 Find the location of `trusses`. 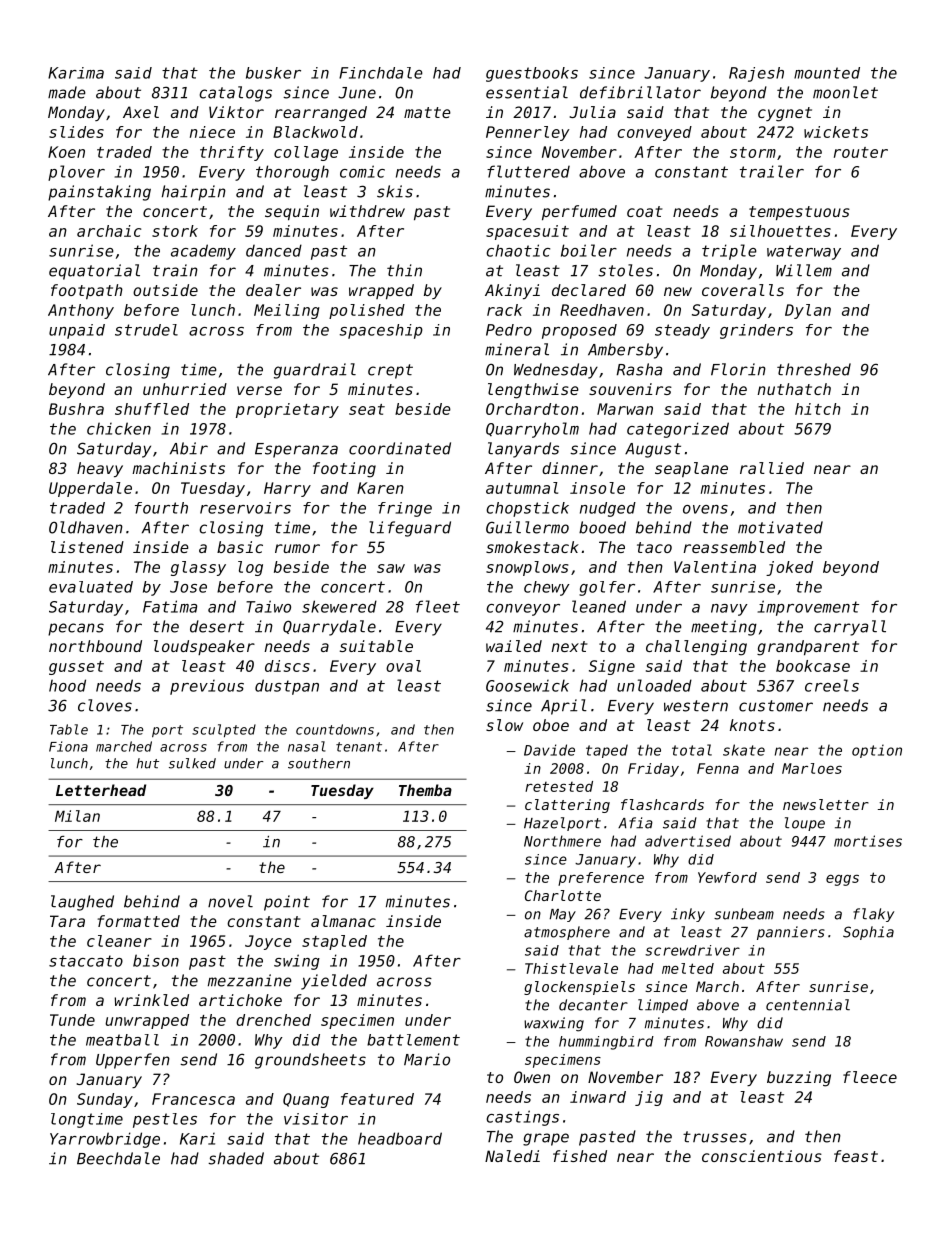

trusses is located at coordinates (715, 1137).
